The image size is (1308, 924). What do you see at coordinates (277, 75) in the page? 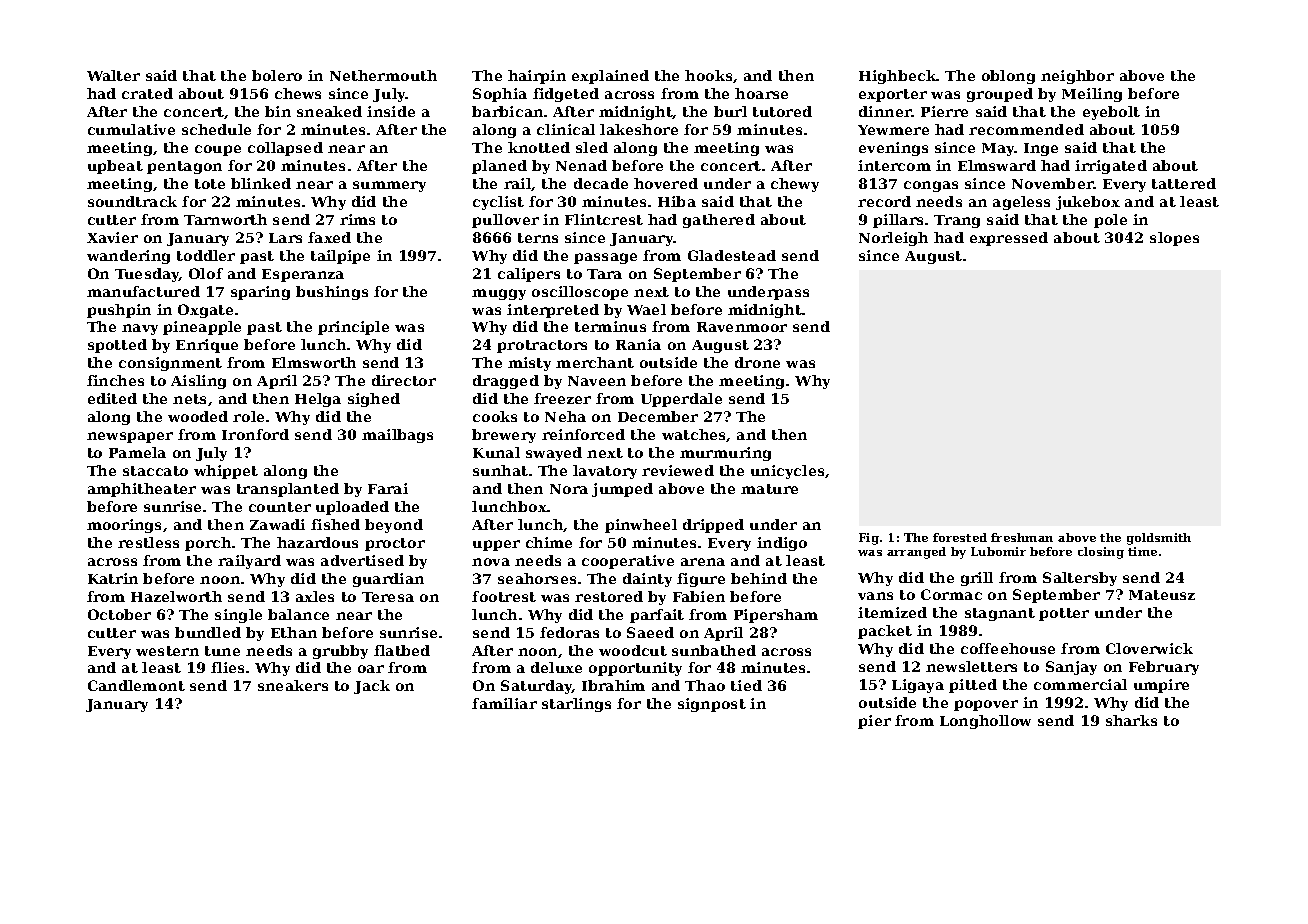
I see `bolero` at bounding box center [277, 75].
